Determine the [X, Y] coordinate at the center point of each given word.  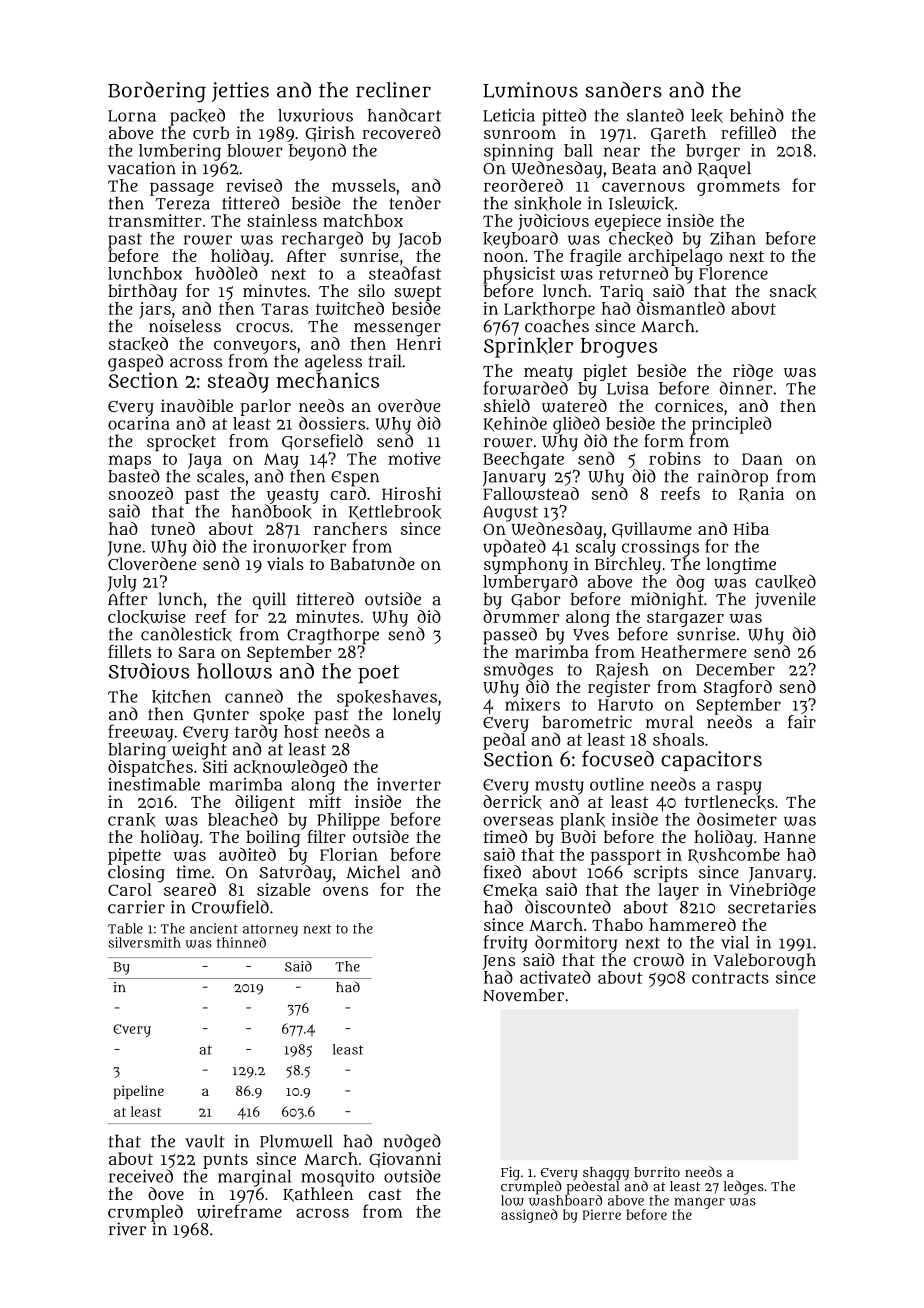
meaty [548, 373]
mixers [532, 704]
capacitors [711, 761]
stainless [282, 220]
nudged [412, 1143]
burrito [657, 1172]
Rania [761, 494]
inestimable [154, 784]
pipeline [139, 1092]
